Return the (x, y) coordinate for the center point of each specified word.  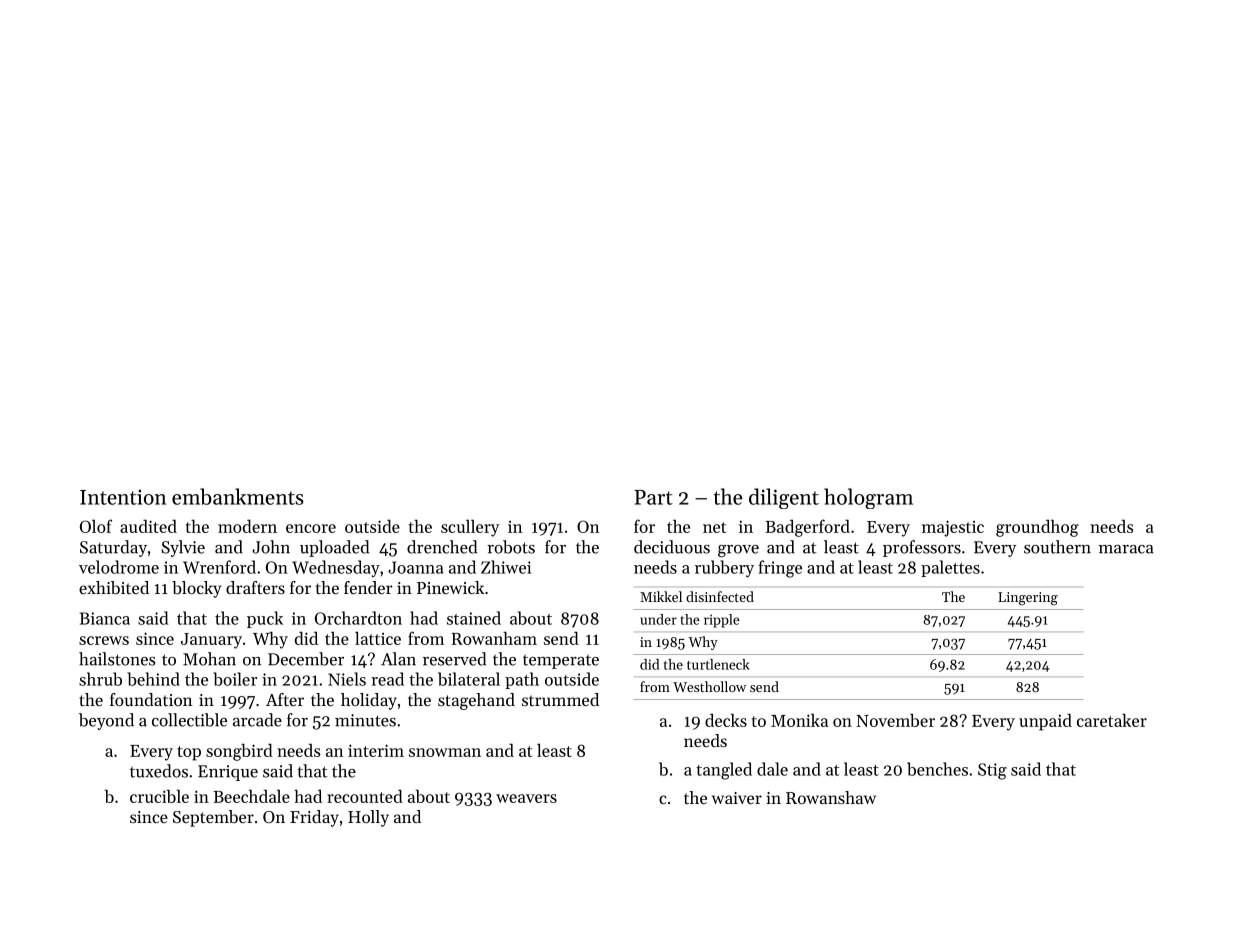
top (189, 753)
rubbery (724, 568)
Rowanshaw (831, 797)
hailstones (117, 659)
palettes (950, 568)
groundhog (1037, 528)
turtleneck (718, 664)
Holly (368, 818)
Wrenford (219, 567)
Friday (314, 818)
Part (653, 497)
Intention (123, 497)
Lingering (1028, 598)
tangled (724, 771)
